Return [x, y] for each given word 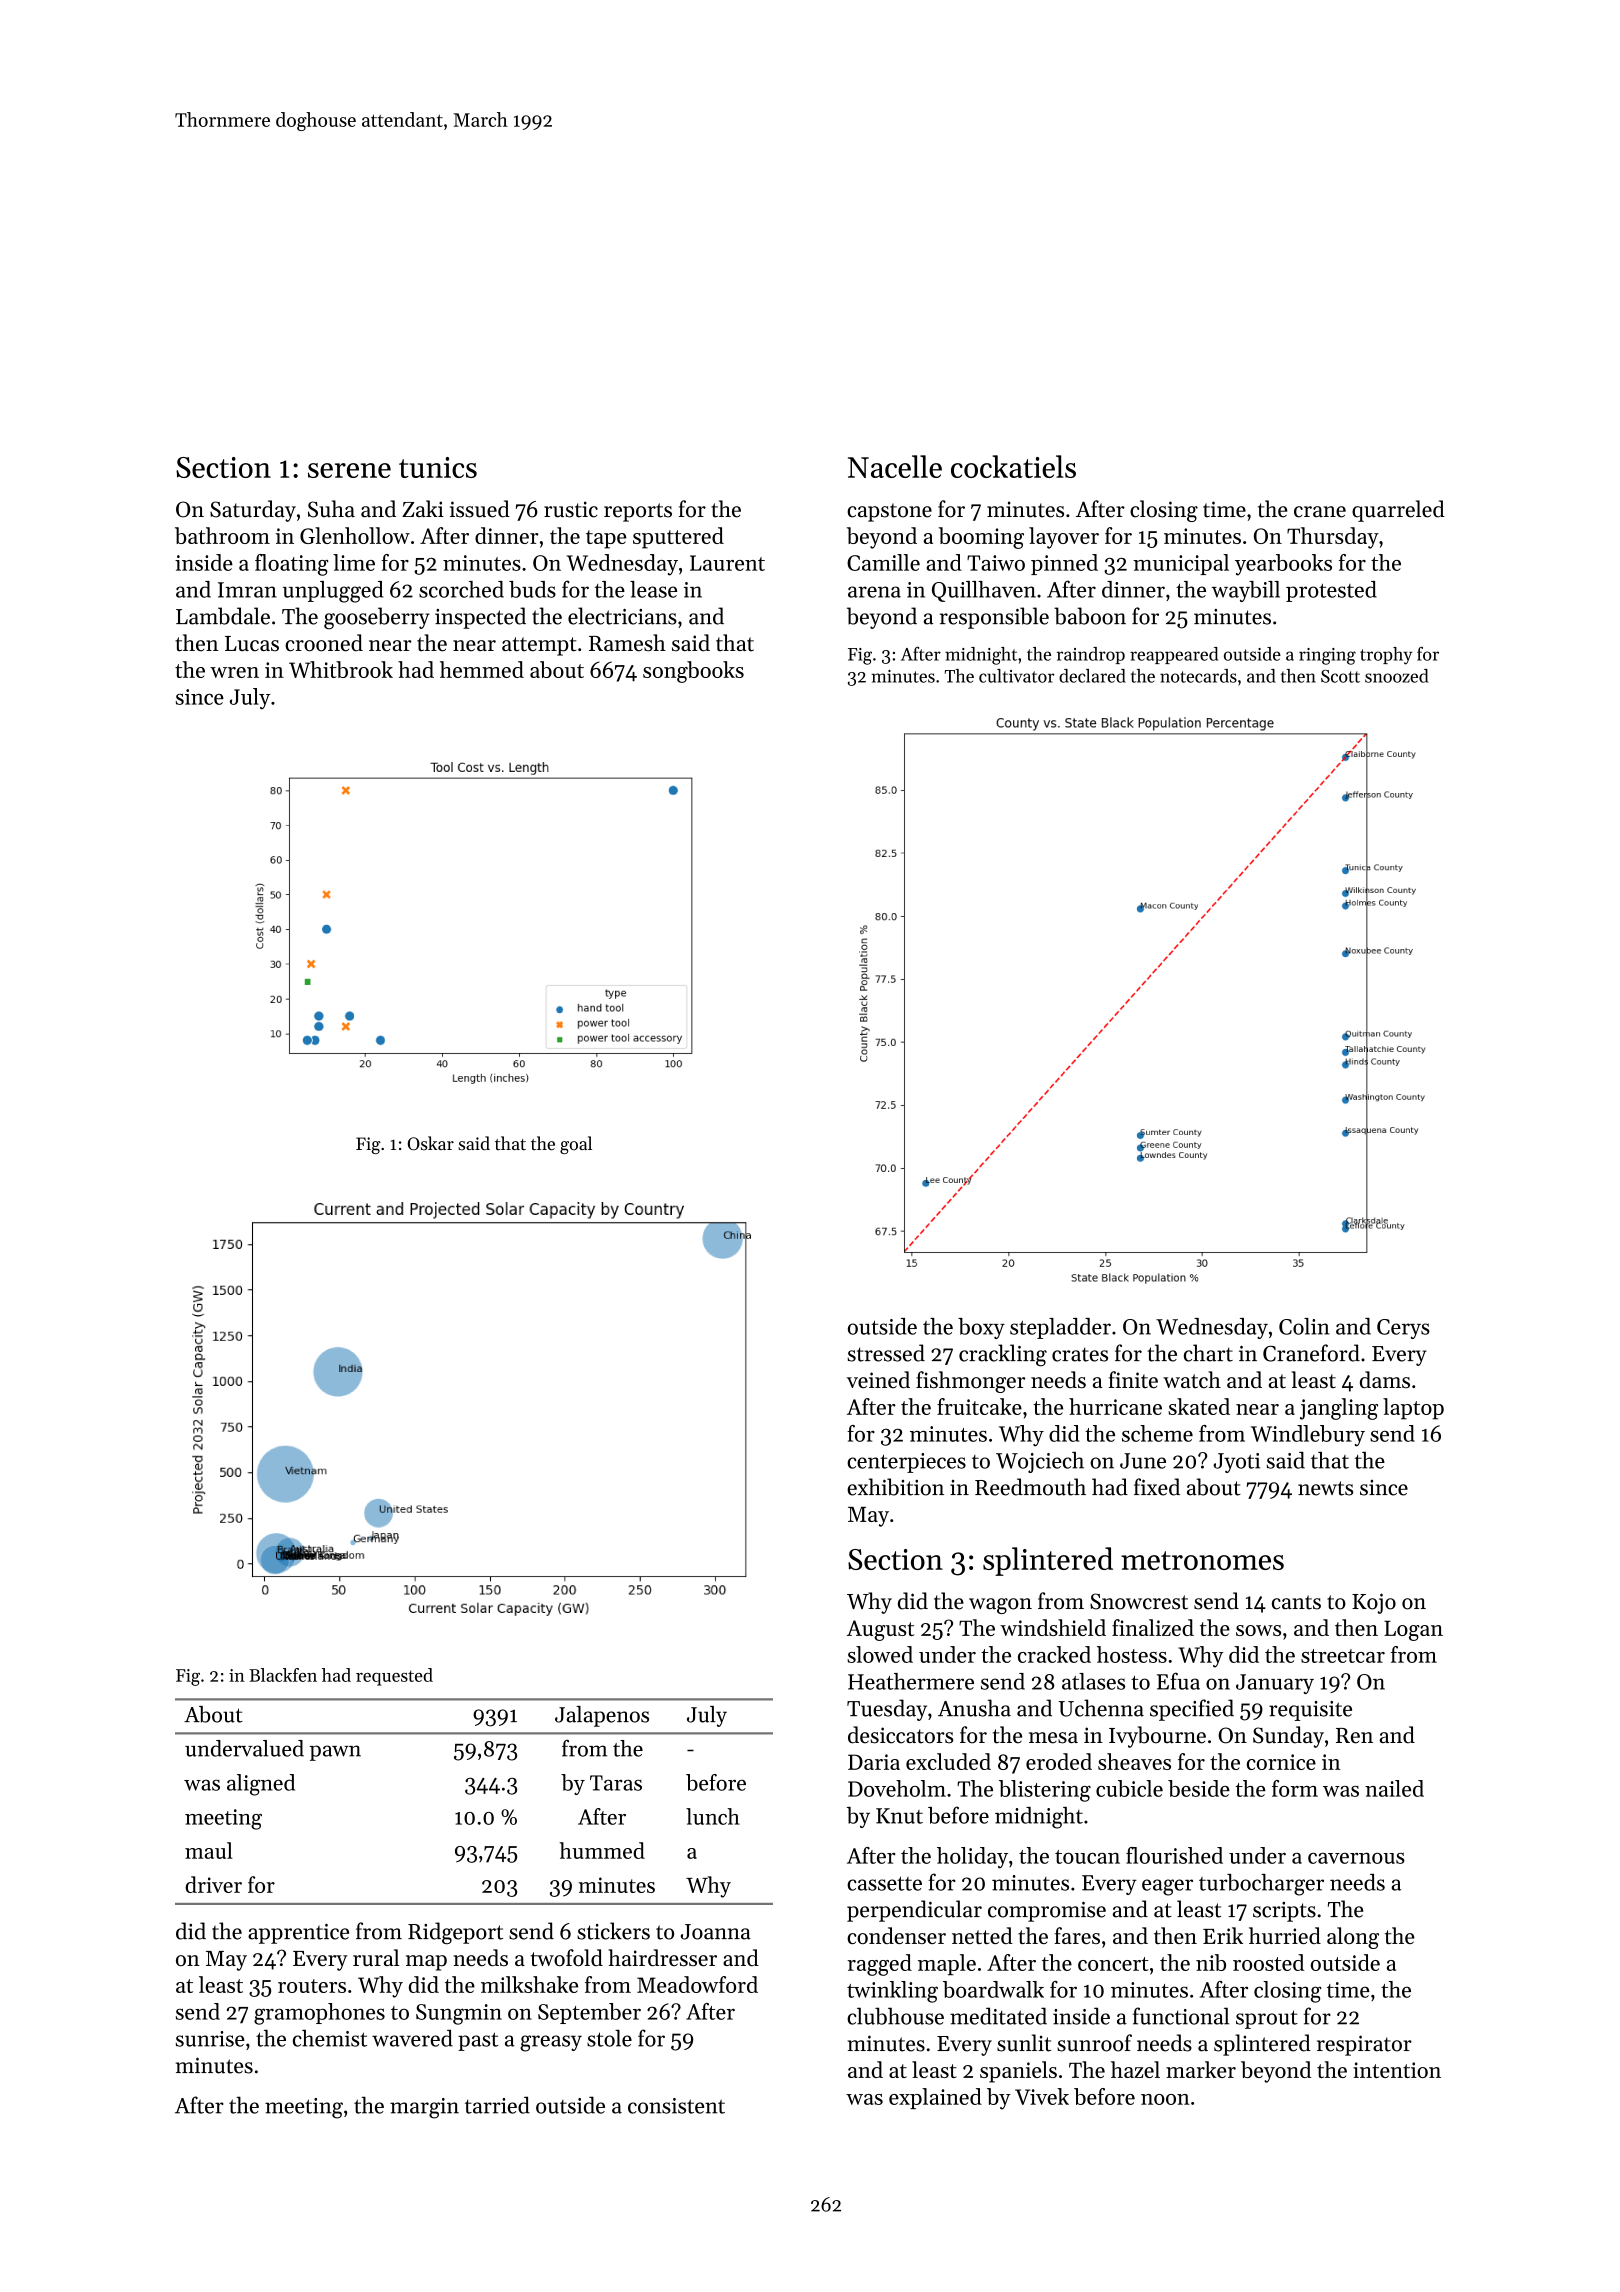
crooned [324, 643]
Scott [1340, 676]
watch [1192, 1380]
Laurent [727, 563]
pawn [335, 1753]
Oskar [431, 1143]
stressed [886, 1353]
